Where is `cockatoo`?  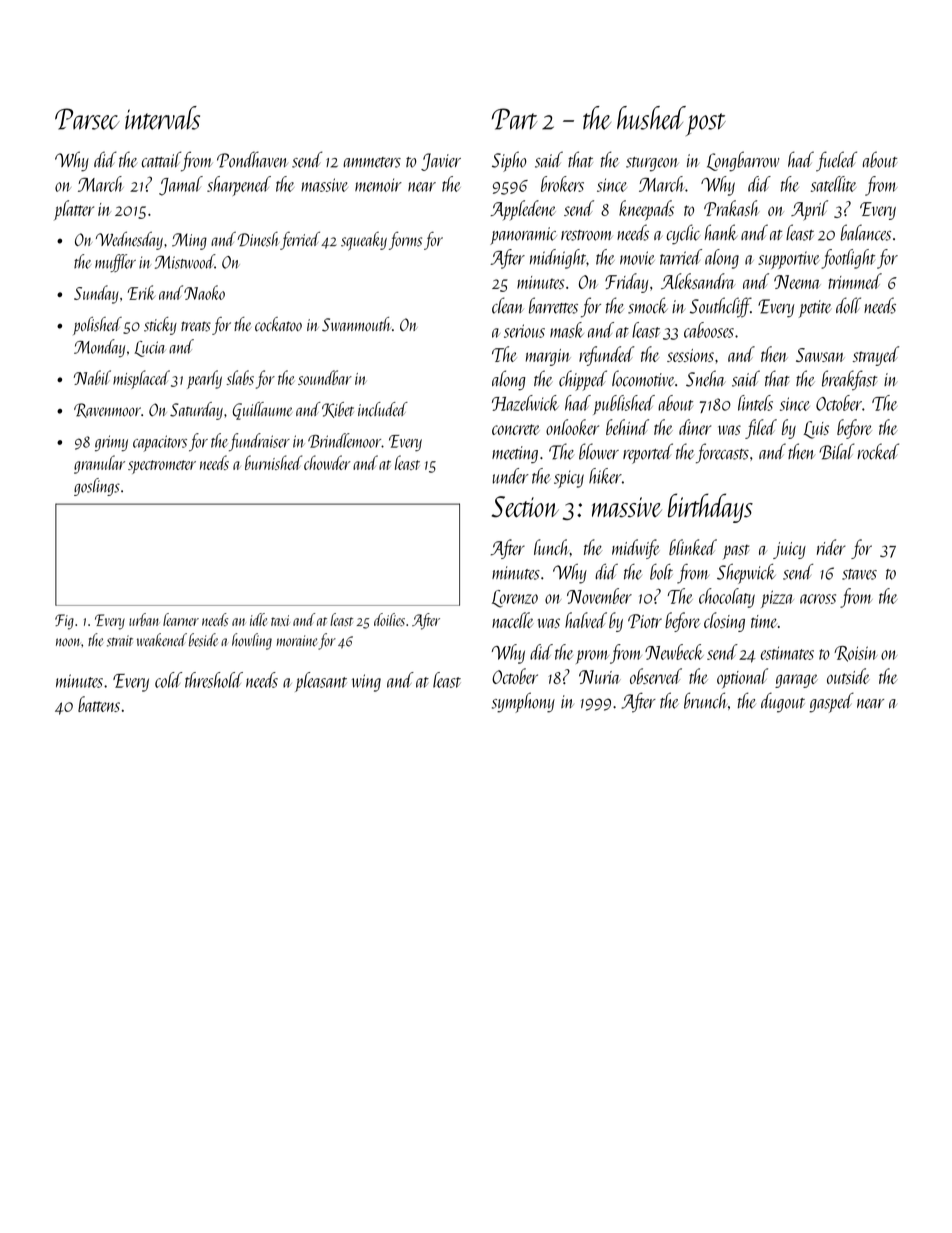 cockatoo is located at coordinates (278, 324).
